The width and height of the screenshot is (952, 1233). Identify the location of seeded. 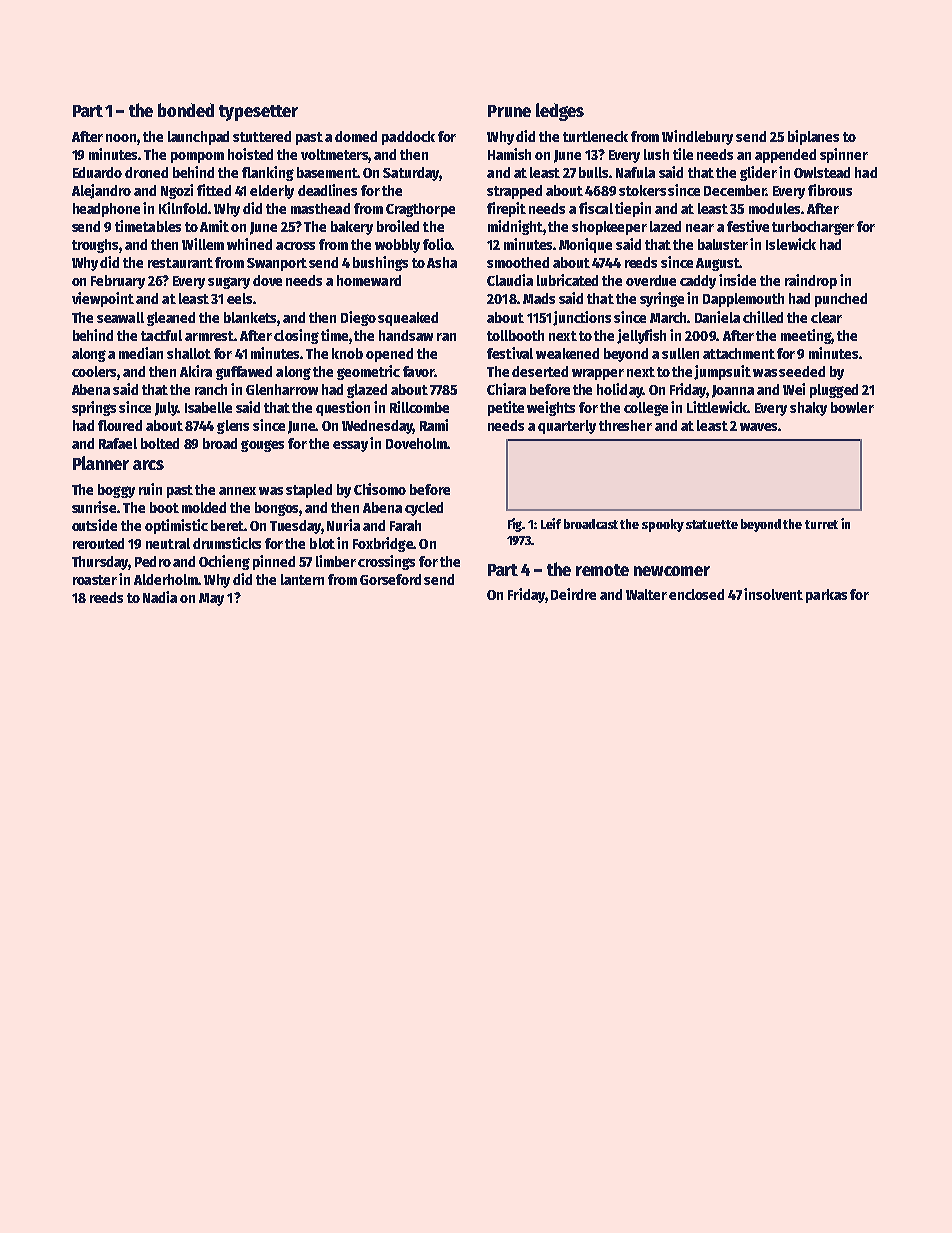
(802, 371).
